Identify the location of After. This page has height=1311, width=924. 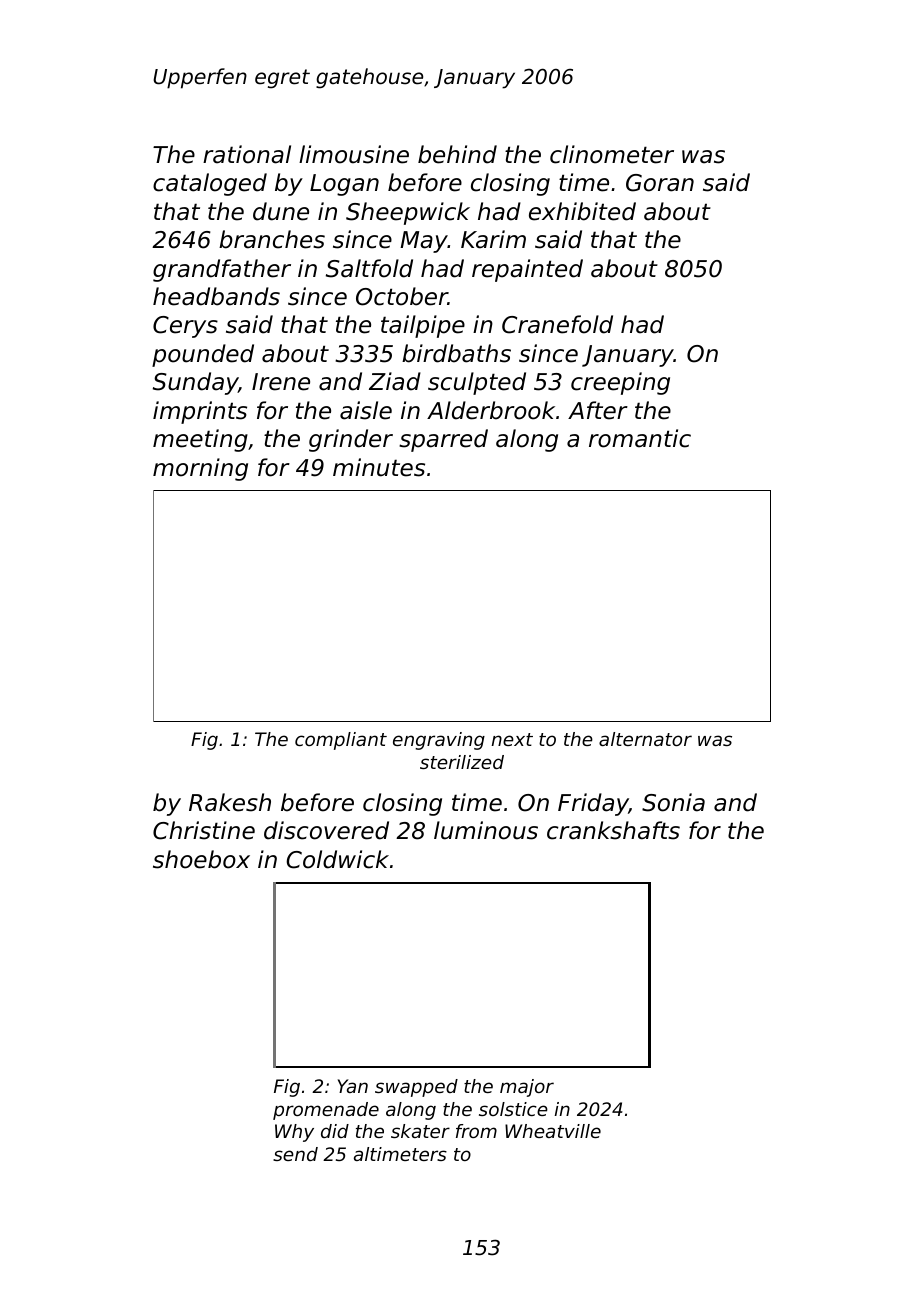
(598, 410).
